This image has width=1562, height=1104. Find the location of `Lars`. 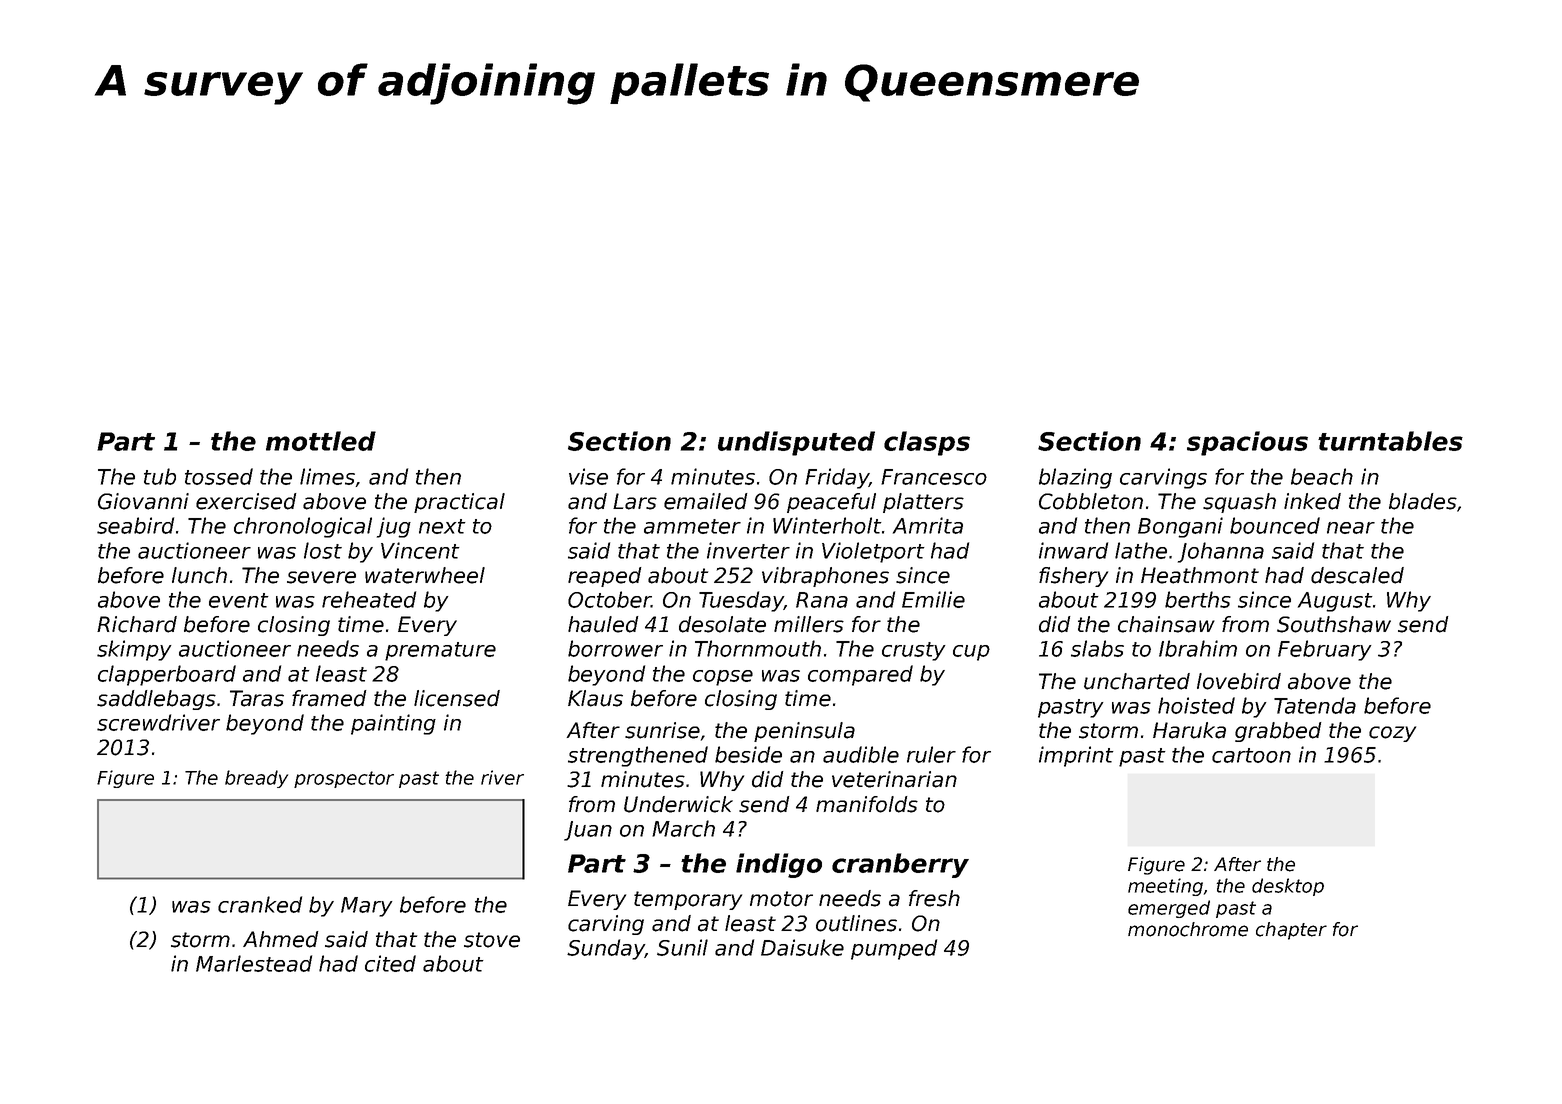

Lars is located at coordinates (635, 501).
